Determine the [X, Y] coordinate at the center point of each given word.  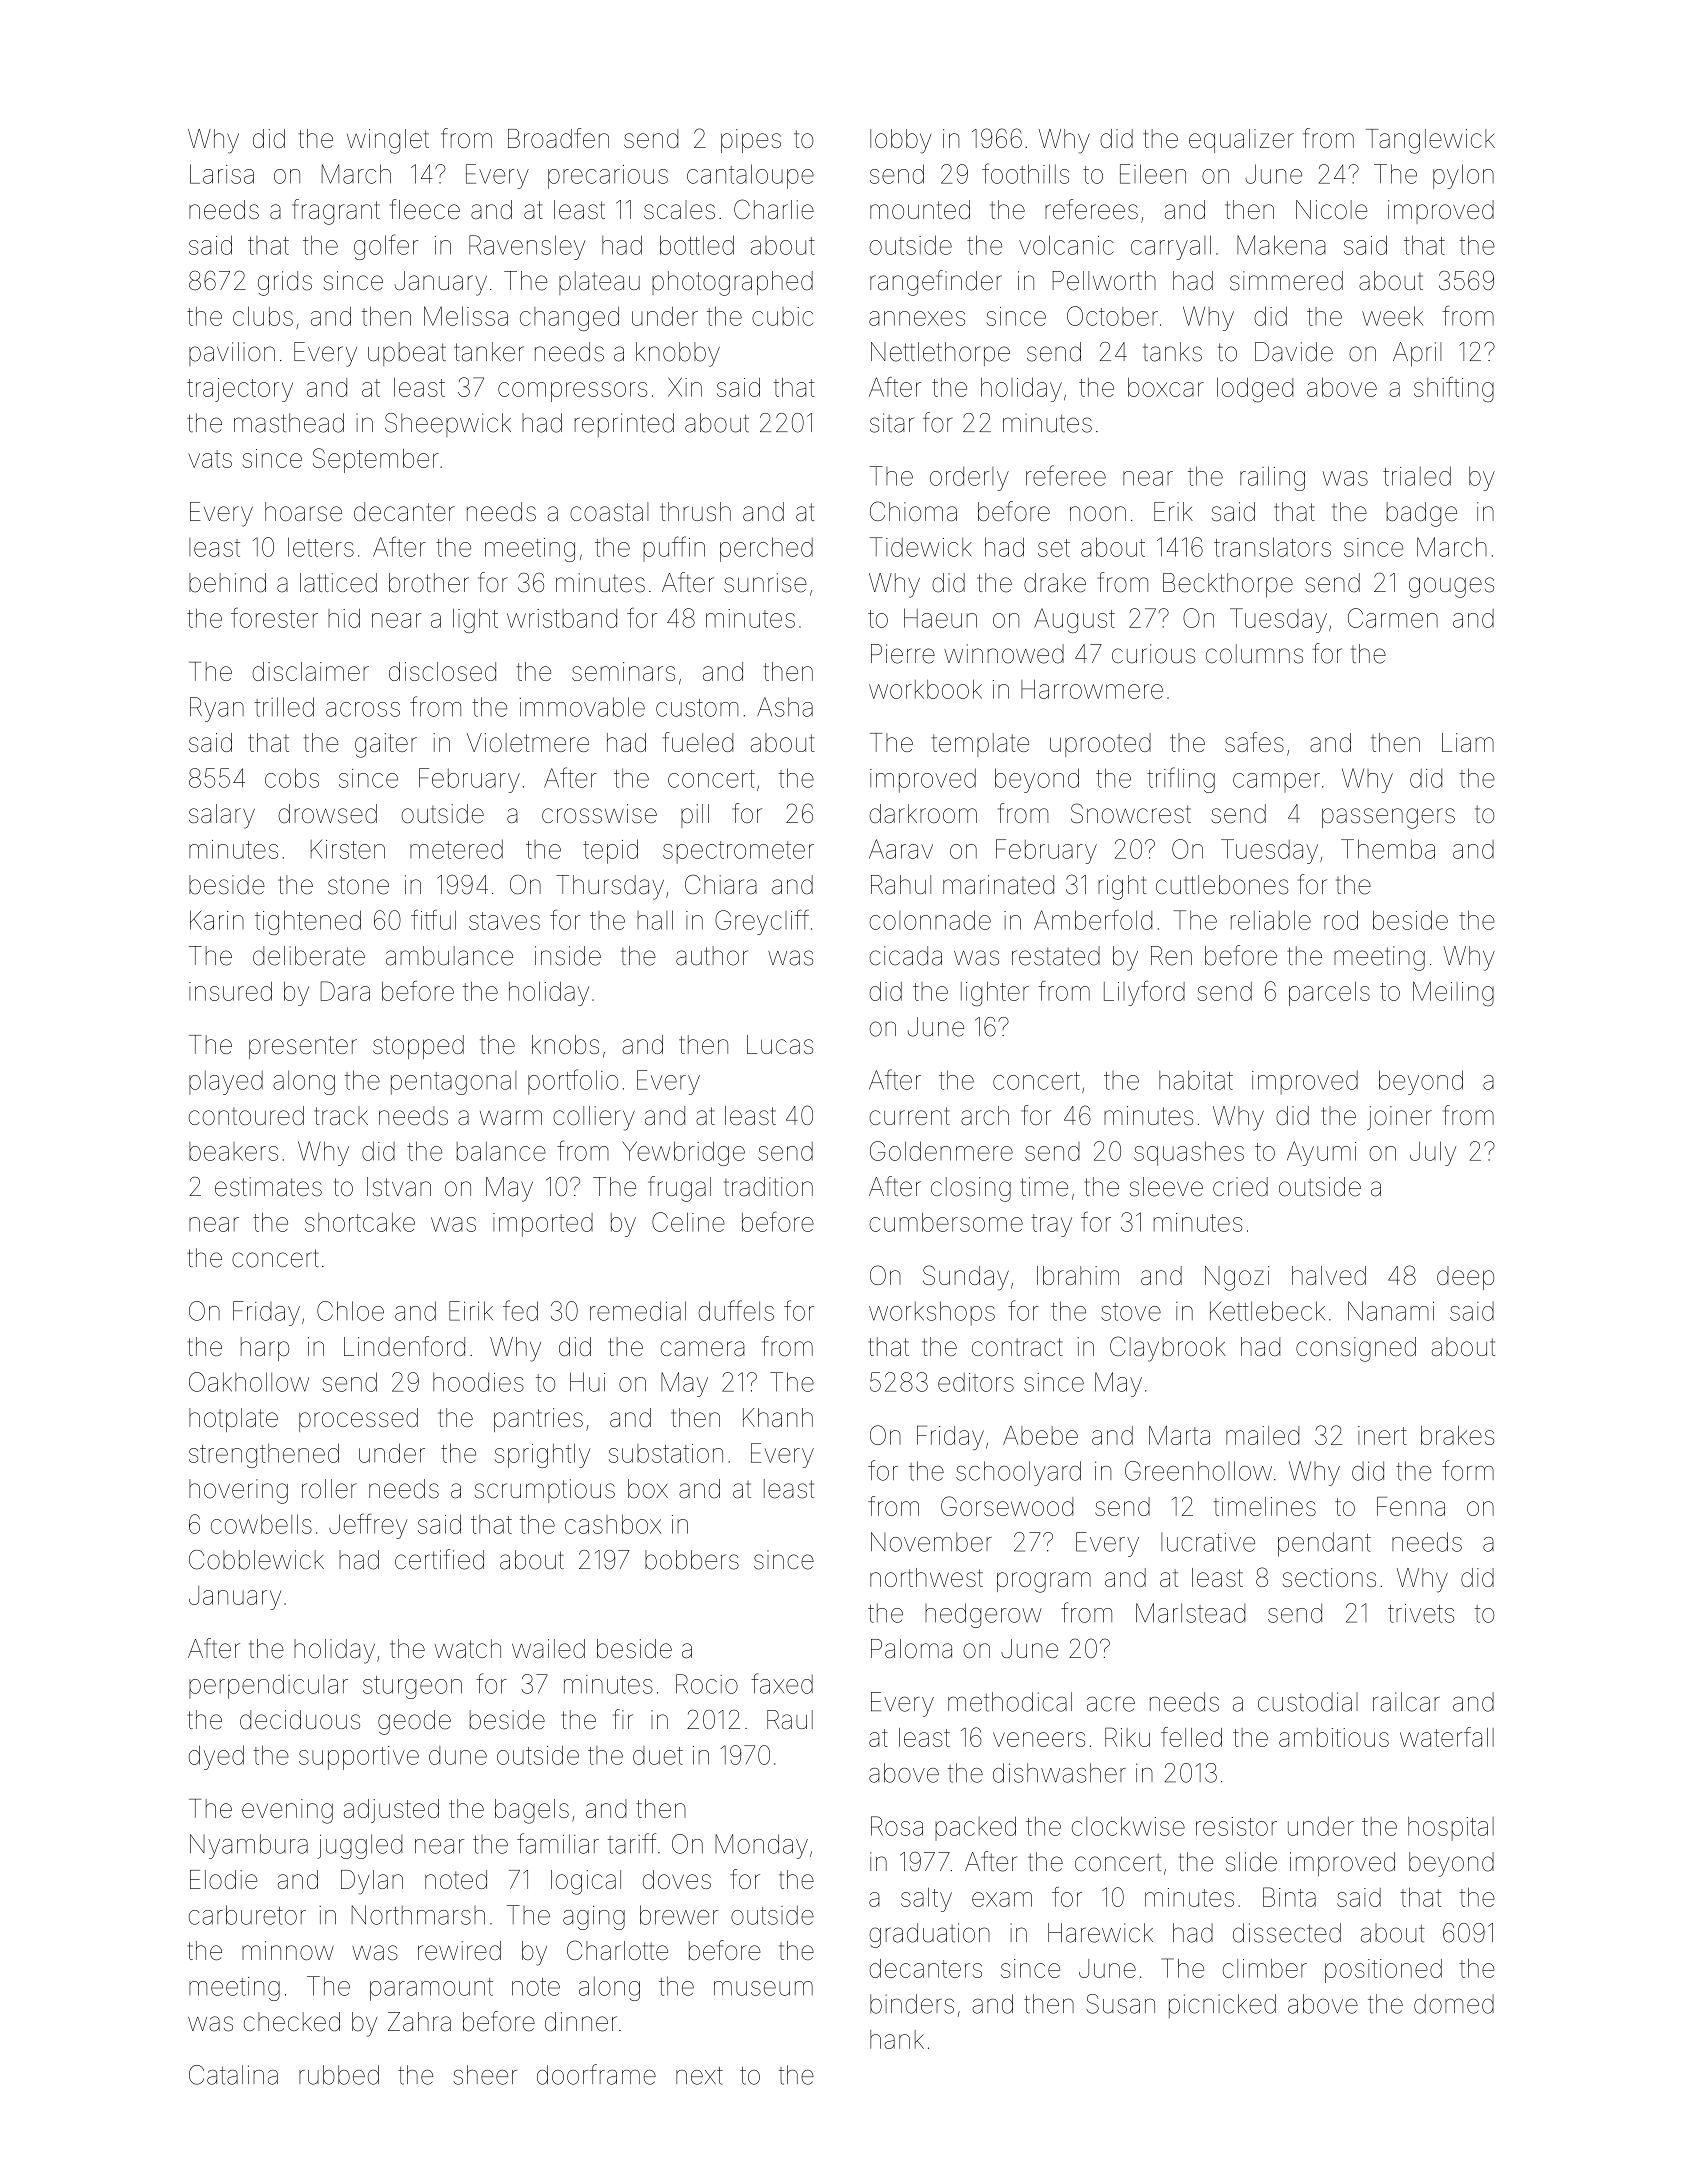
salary [222, 816]
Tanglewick [1430, 141]
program [1044, 1582]
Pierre [903, 654]
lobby [900, 141]
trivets [1421, 1613]
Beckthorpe [1228, 585]
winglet [388, 141]
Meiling [1453, 993]
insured [230, 991]
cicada [905, 956]
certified [439, 1559]
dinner [581, 2022]
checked [292, 2022]
